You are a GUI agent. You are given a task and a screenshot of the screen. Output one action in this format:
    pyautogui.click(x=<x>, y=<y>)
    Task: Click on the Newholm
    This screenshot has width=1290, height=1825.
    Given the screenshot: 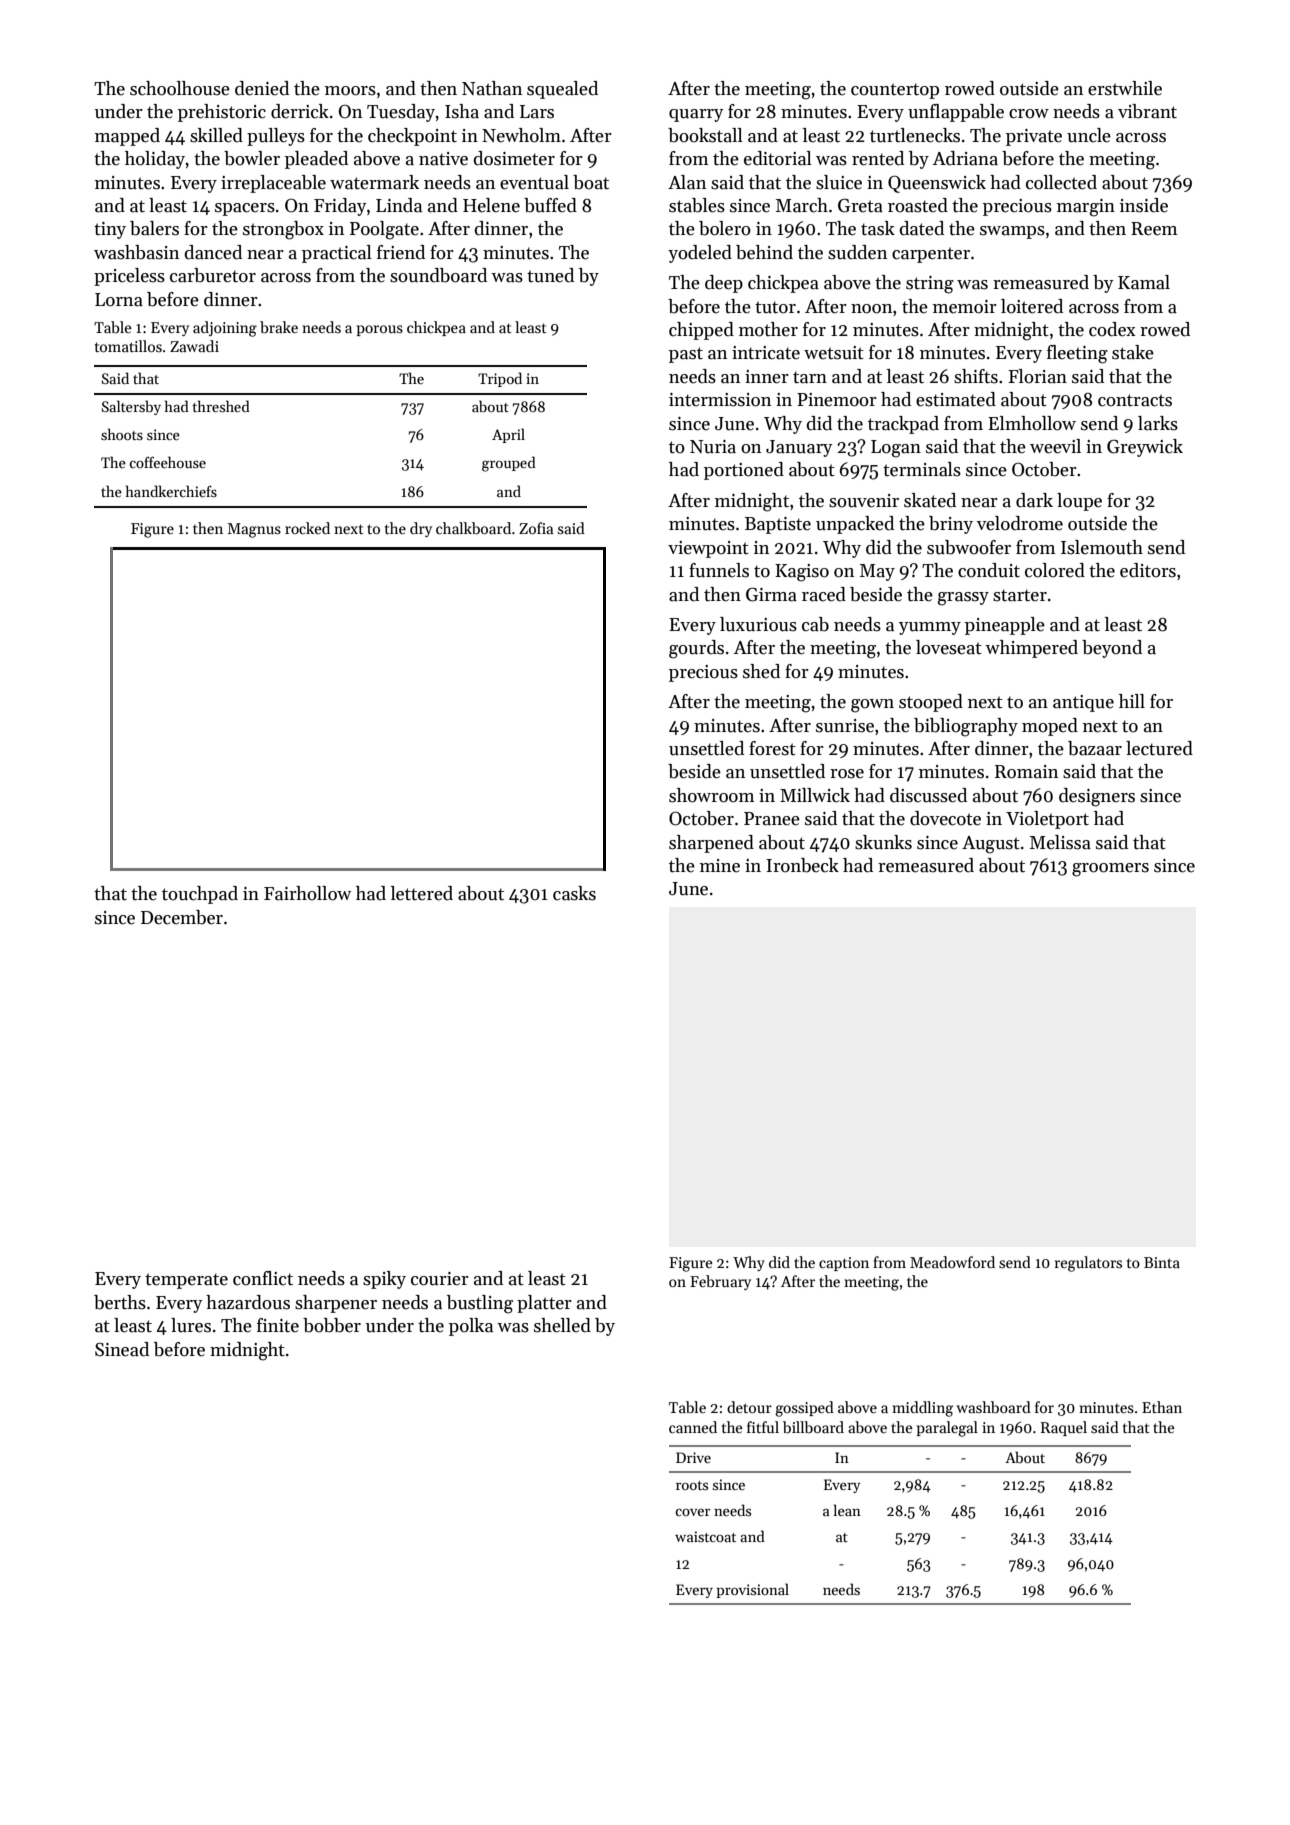 What is the action you would take?
    pyautogui.click(x=521, y=135)
